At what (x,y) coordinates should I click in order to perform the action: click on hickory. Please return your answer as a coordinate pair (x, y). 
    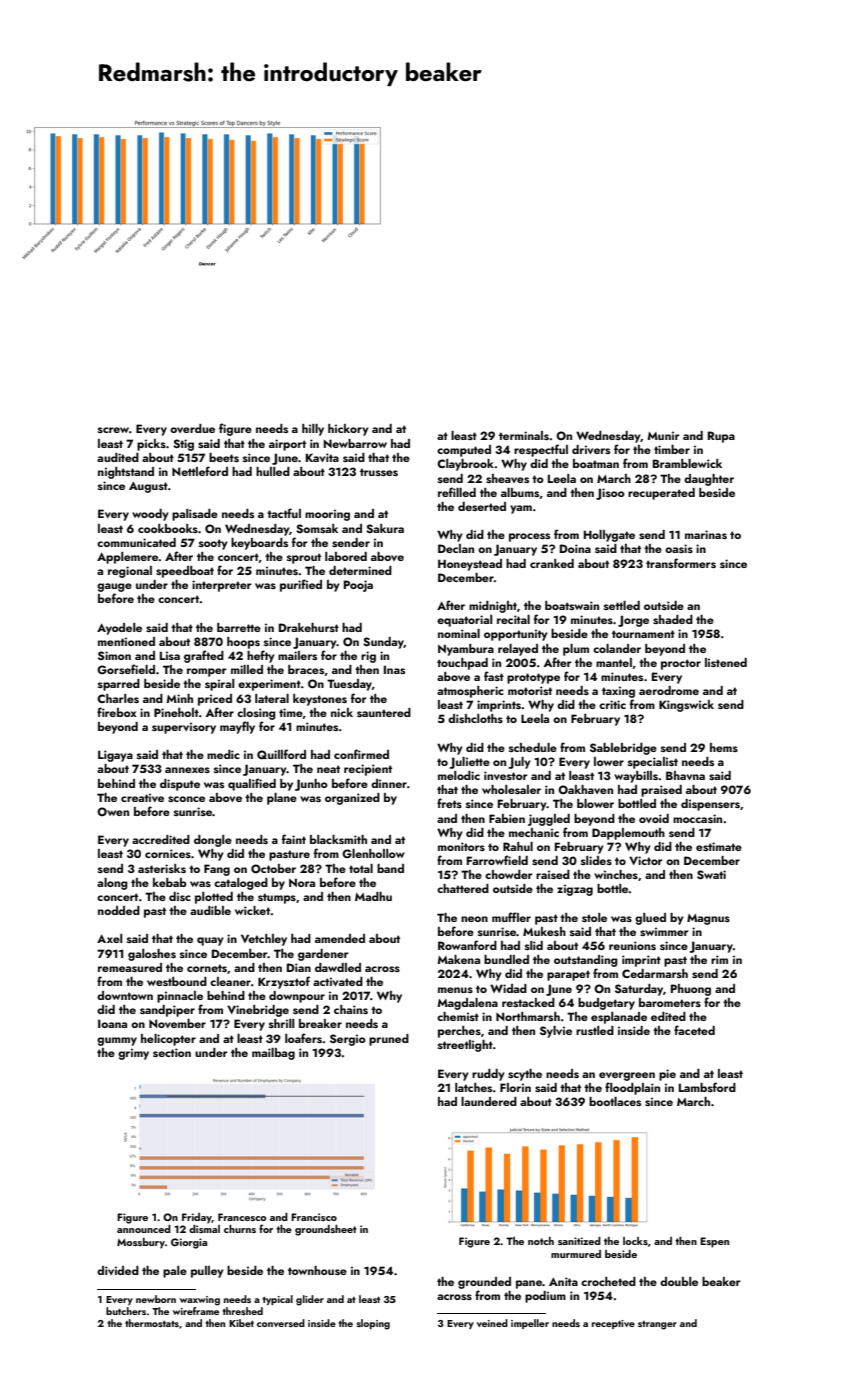
    Looking at the image, I should click on (348, 430).
